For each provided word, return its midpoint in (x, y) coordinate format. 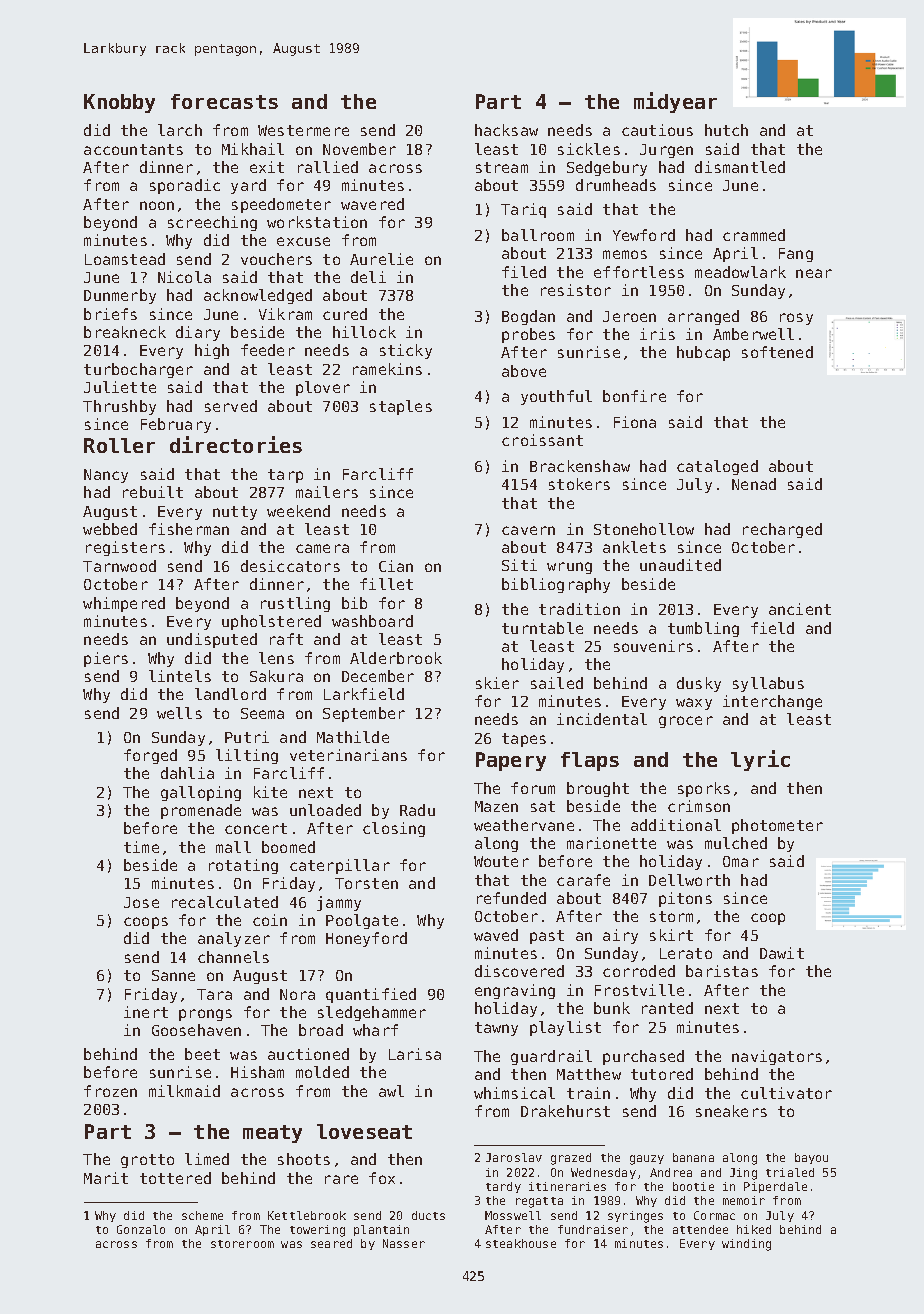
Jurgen (666, 151)
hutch (726, 130)
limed (207, 1159)
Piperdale (775, 1187)
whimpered (124, 604)
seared (331, 1243)
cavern (528, 530)
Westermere (303, 130)
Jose (141, 902)
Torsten (366, 883)
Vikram (285, 314)
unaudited (680, 565)
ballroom (538, 235)
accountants (133, 149)
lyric (760, 760)
